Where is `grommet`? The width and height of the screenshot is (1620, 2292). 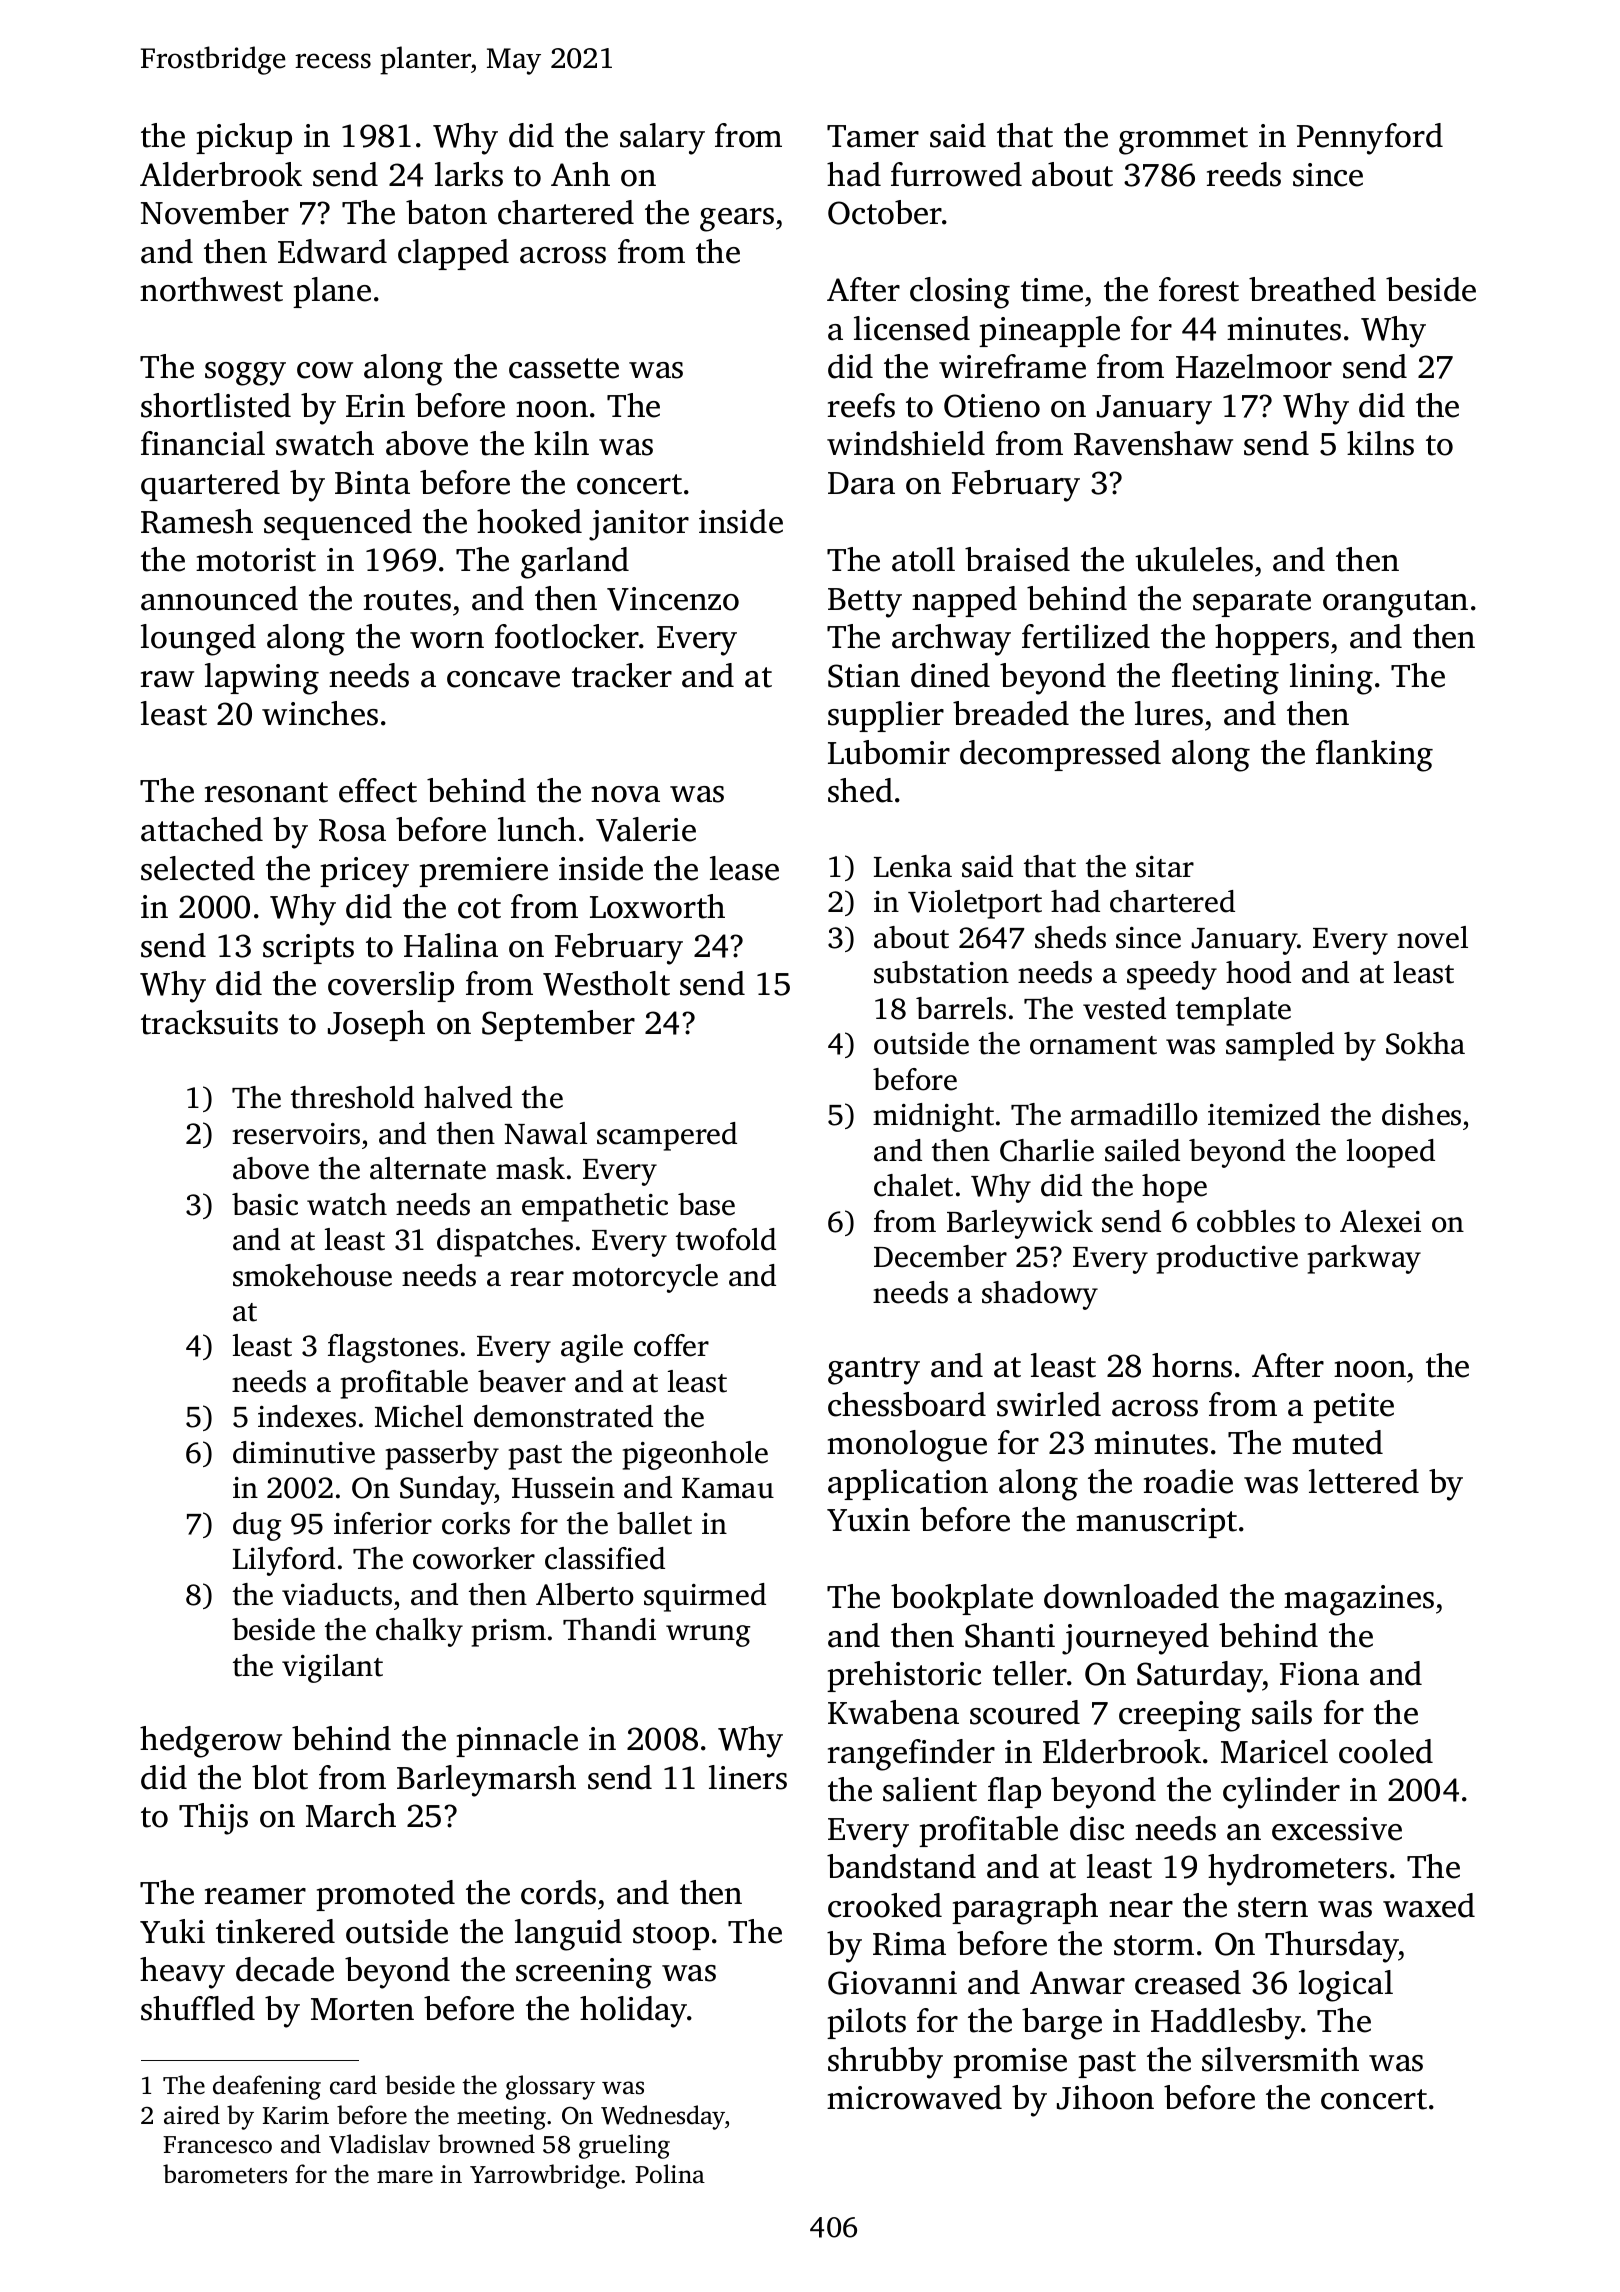 grommet is located at coordinates (1183, 141).
